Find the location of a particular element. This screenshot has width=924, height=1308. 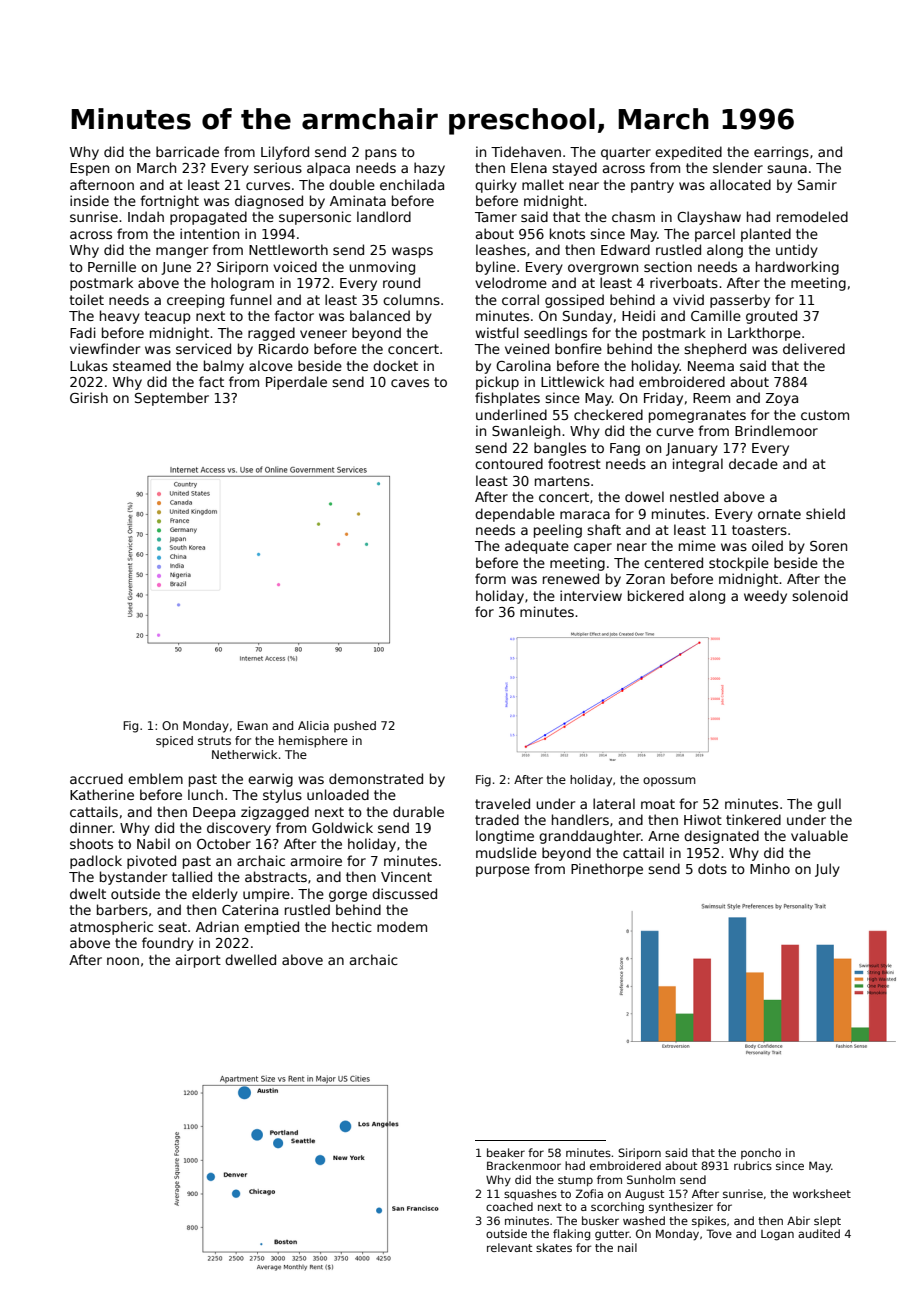

barricade is located at coordinates (187, 151).
